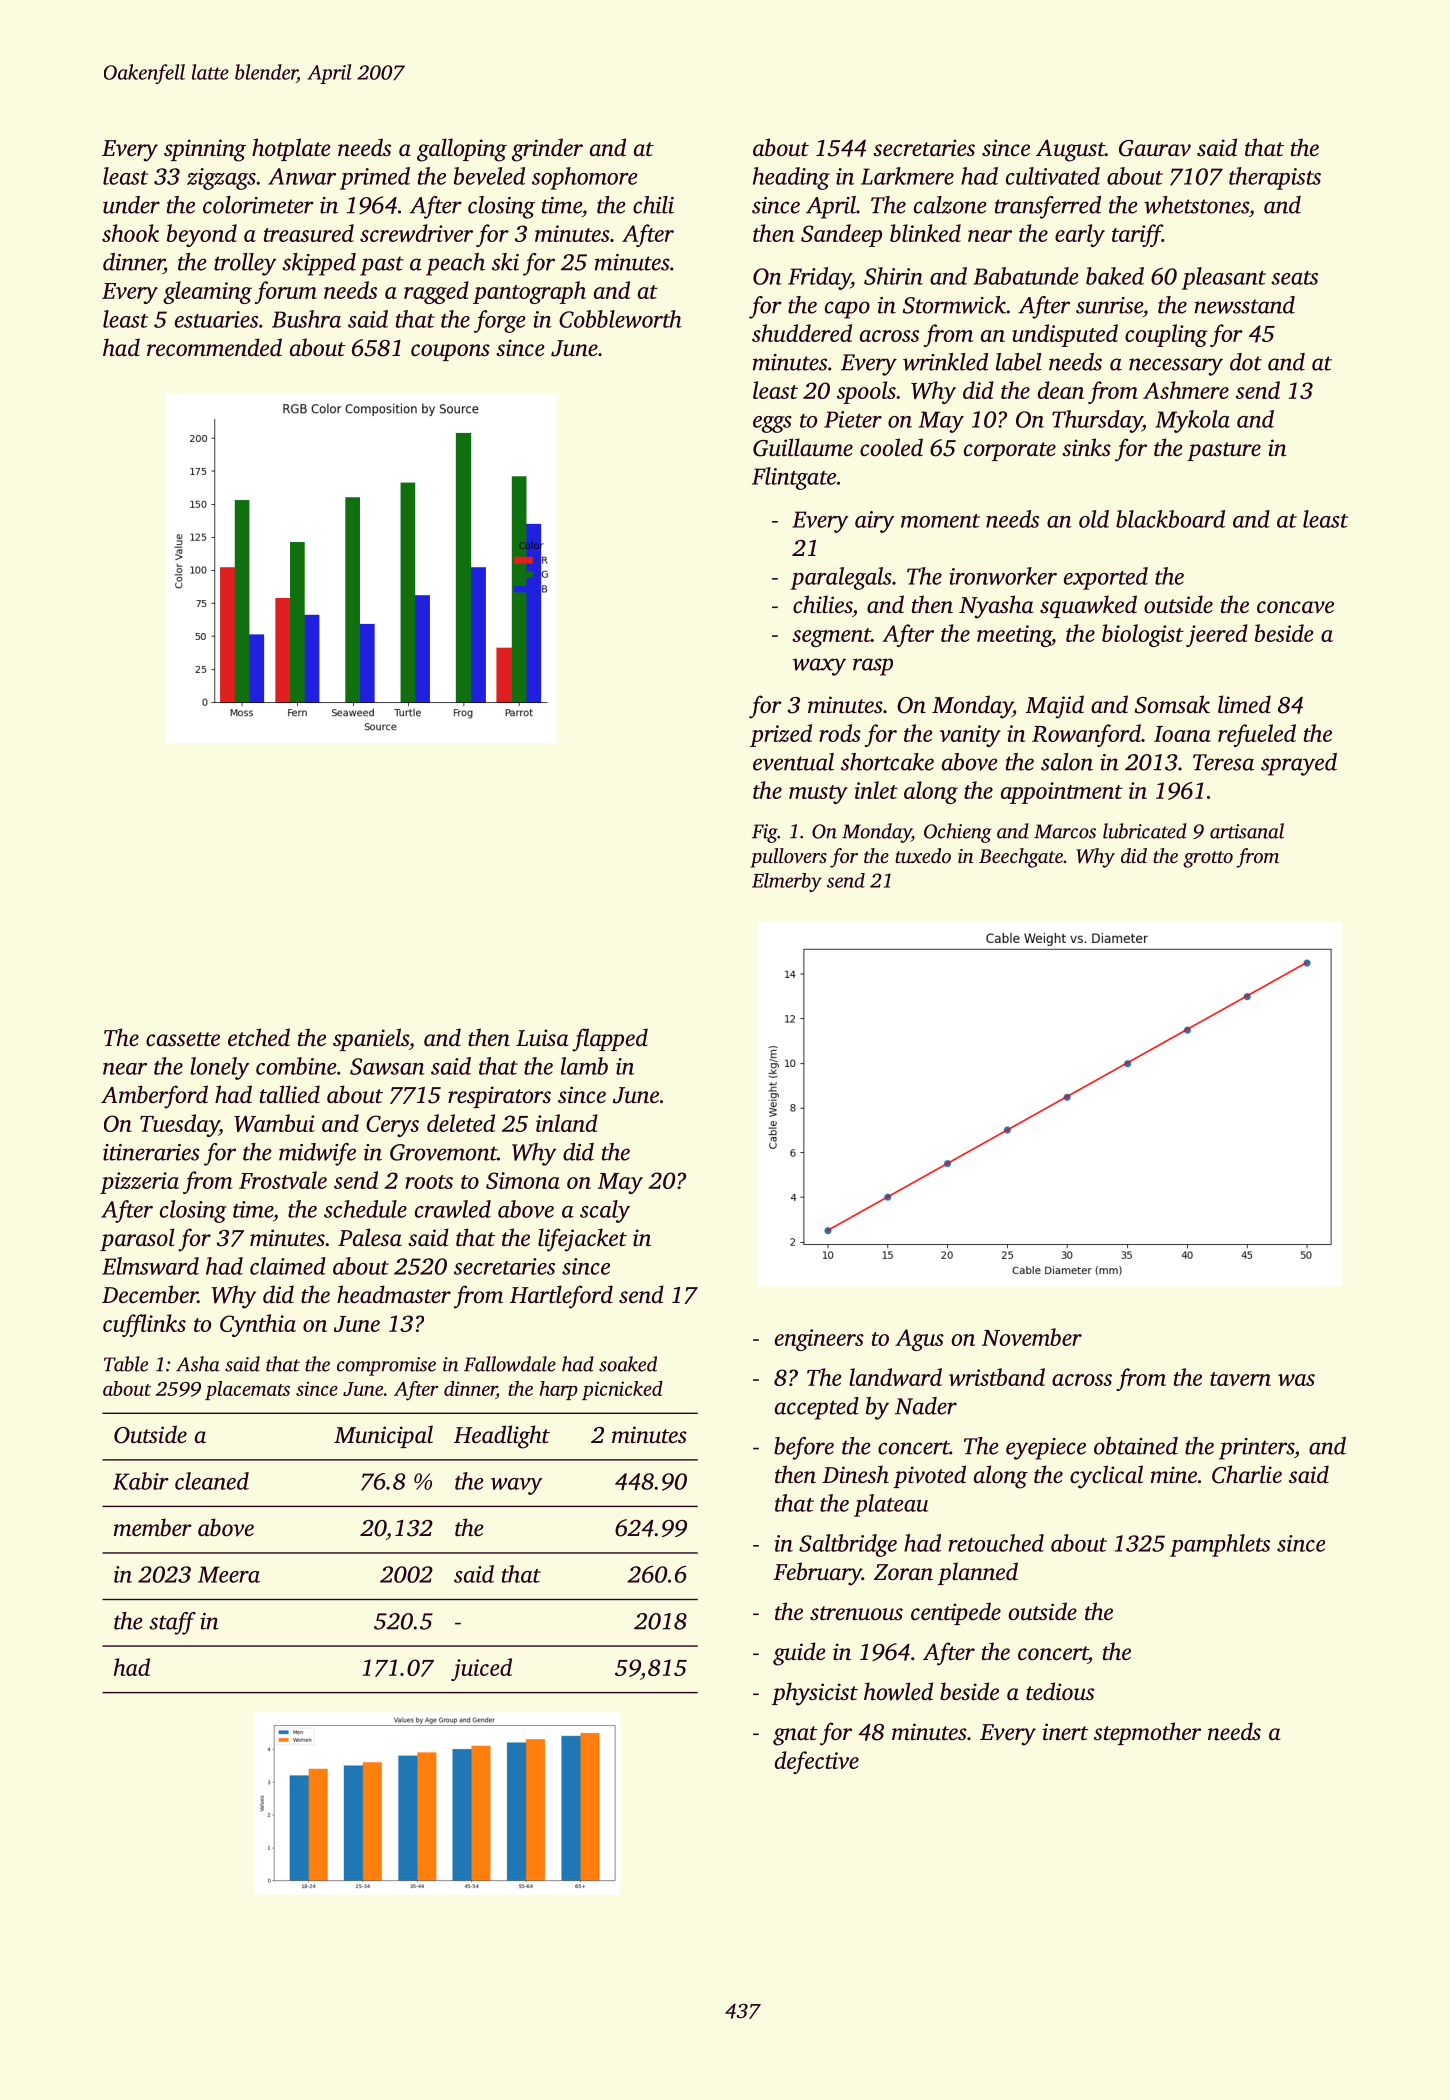 Image resolution: width=1450 pixels, height=2100 pixels. Describe the element at coordinates (214, 347) in the document. I see `recommended` at that location.
